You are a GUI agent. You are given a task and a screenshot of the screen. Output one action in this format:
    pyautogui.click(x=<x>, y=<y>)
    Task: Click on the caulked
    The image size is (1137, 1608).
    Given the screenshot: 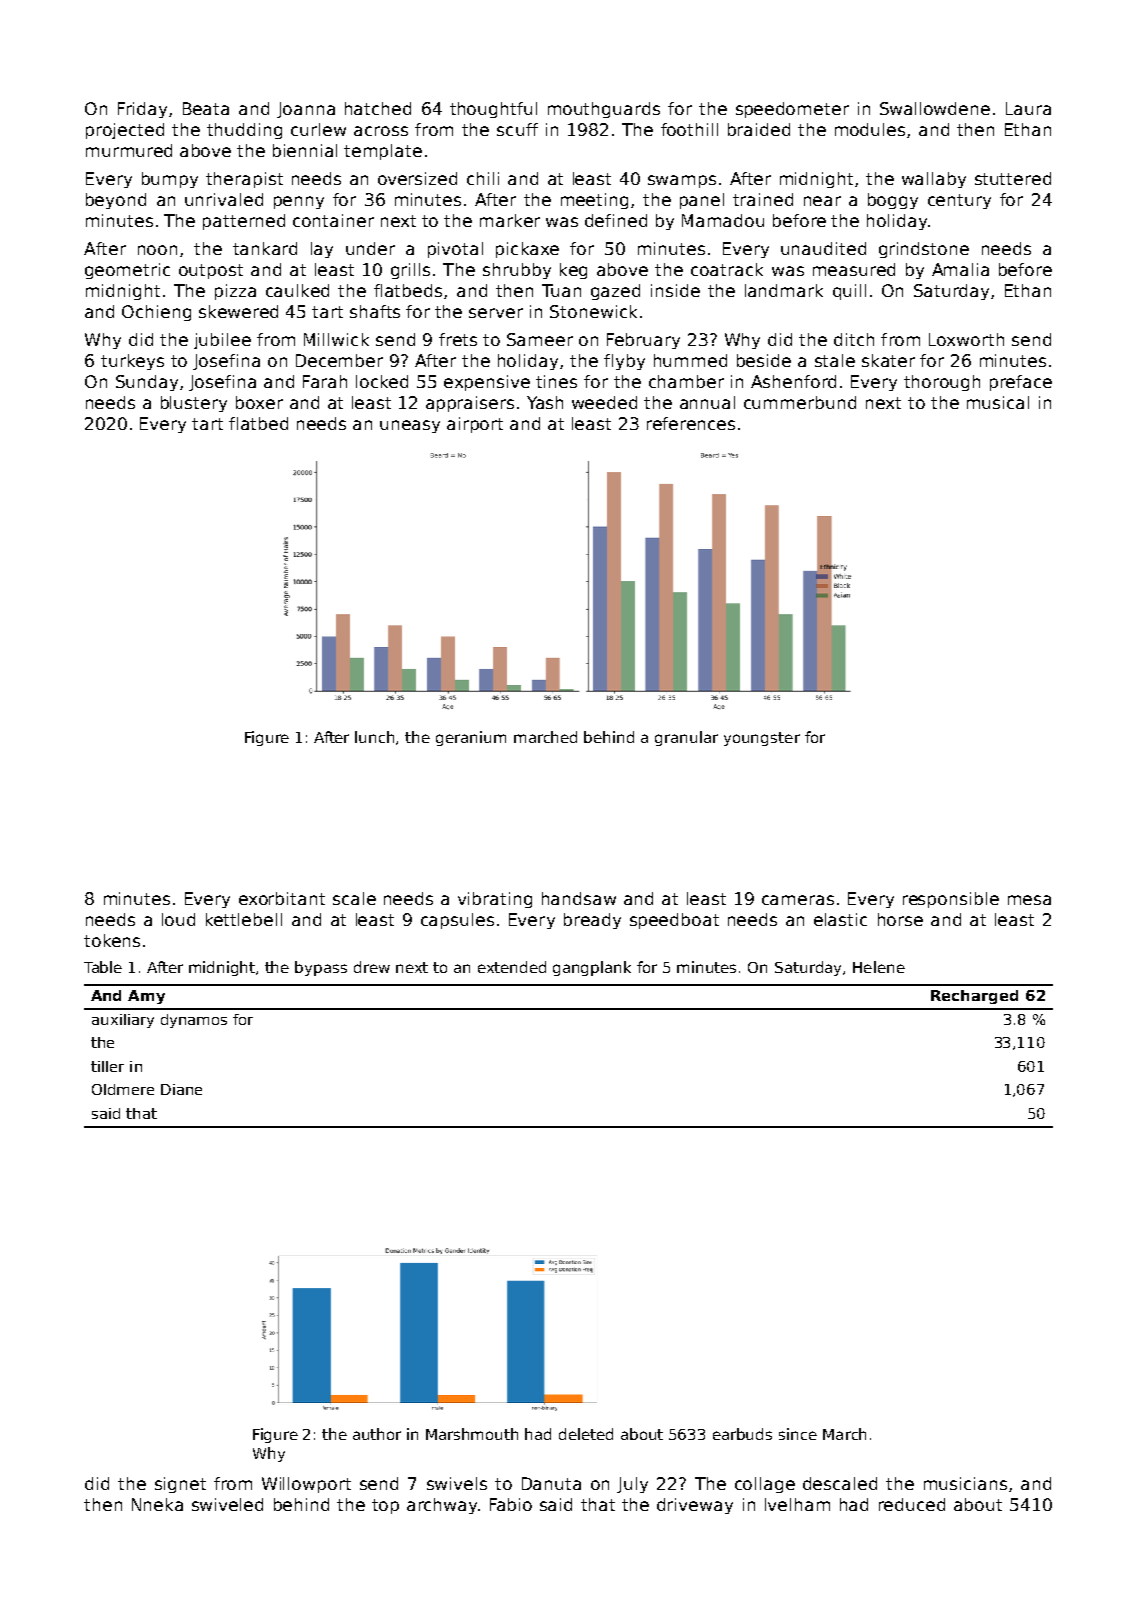 What is the action you would take?
    pyautogui.click(x=297, y=290)
